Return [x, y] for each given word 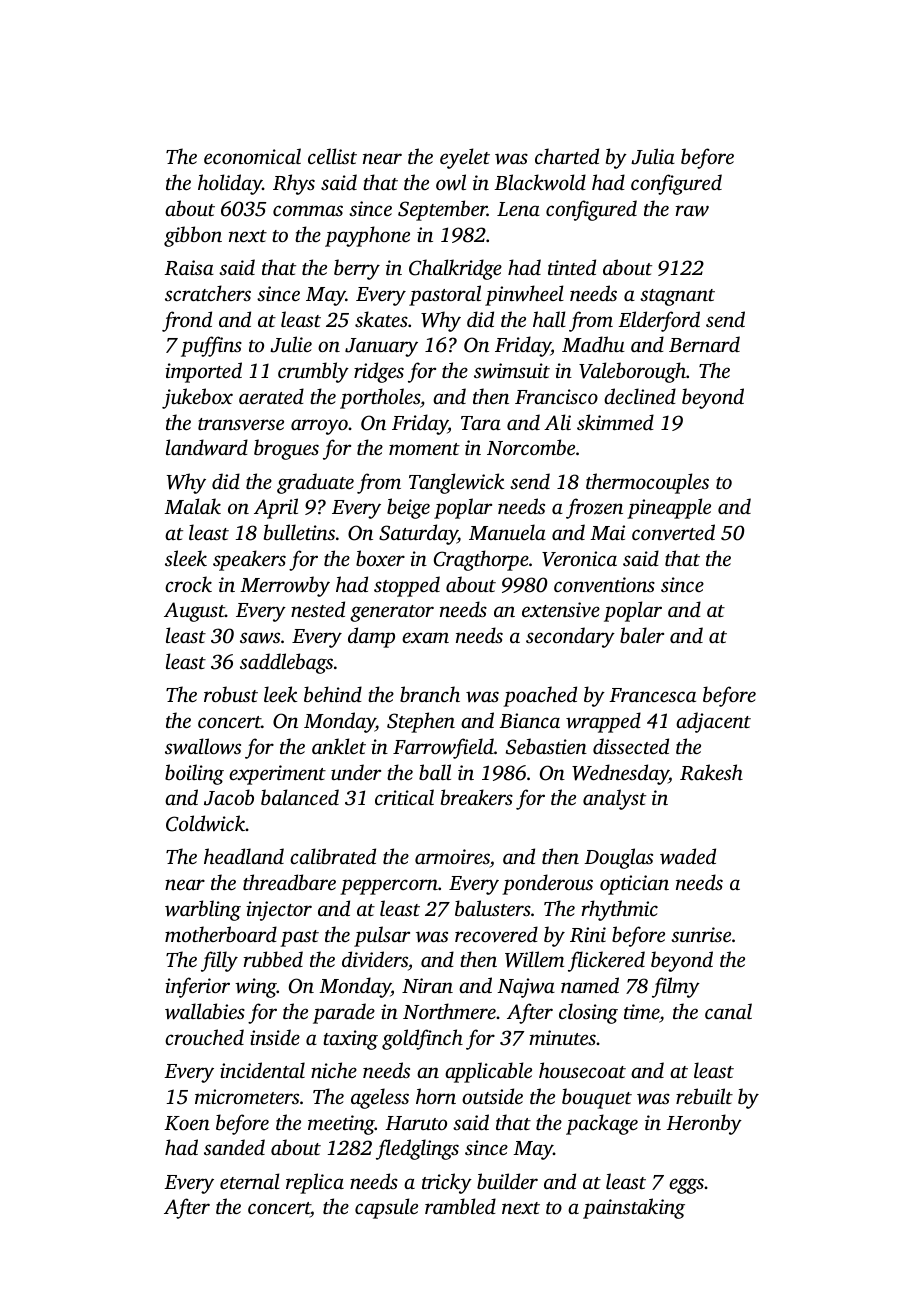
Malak [192, 506]
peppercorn [389, 887]
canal [728, 1011]
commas [308, 210]
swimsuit [512, 371]
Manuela [507, 532]
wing [256, 988]
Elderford [659, 321]
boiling [194, 774]
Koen [187, 1123]
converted [673, 532]
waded [688, 856]
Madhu [593, 344]
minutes [562, 1037]
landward [207, 447]
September [442, 210]
